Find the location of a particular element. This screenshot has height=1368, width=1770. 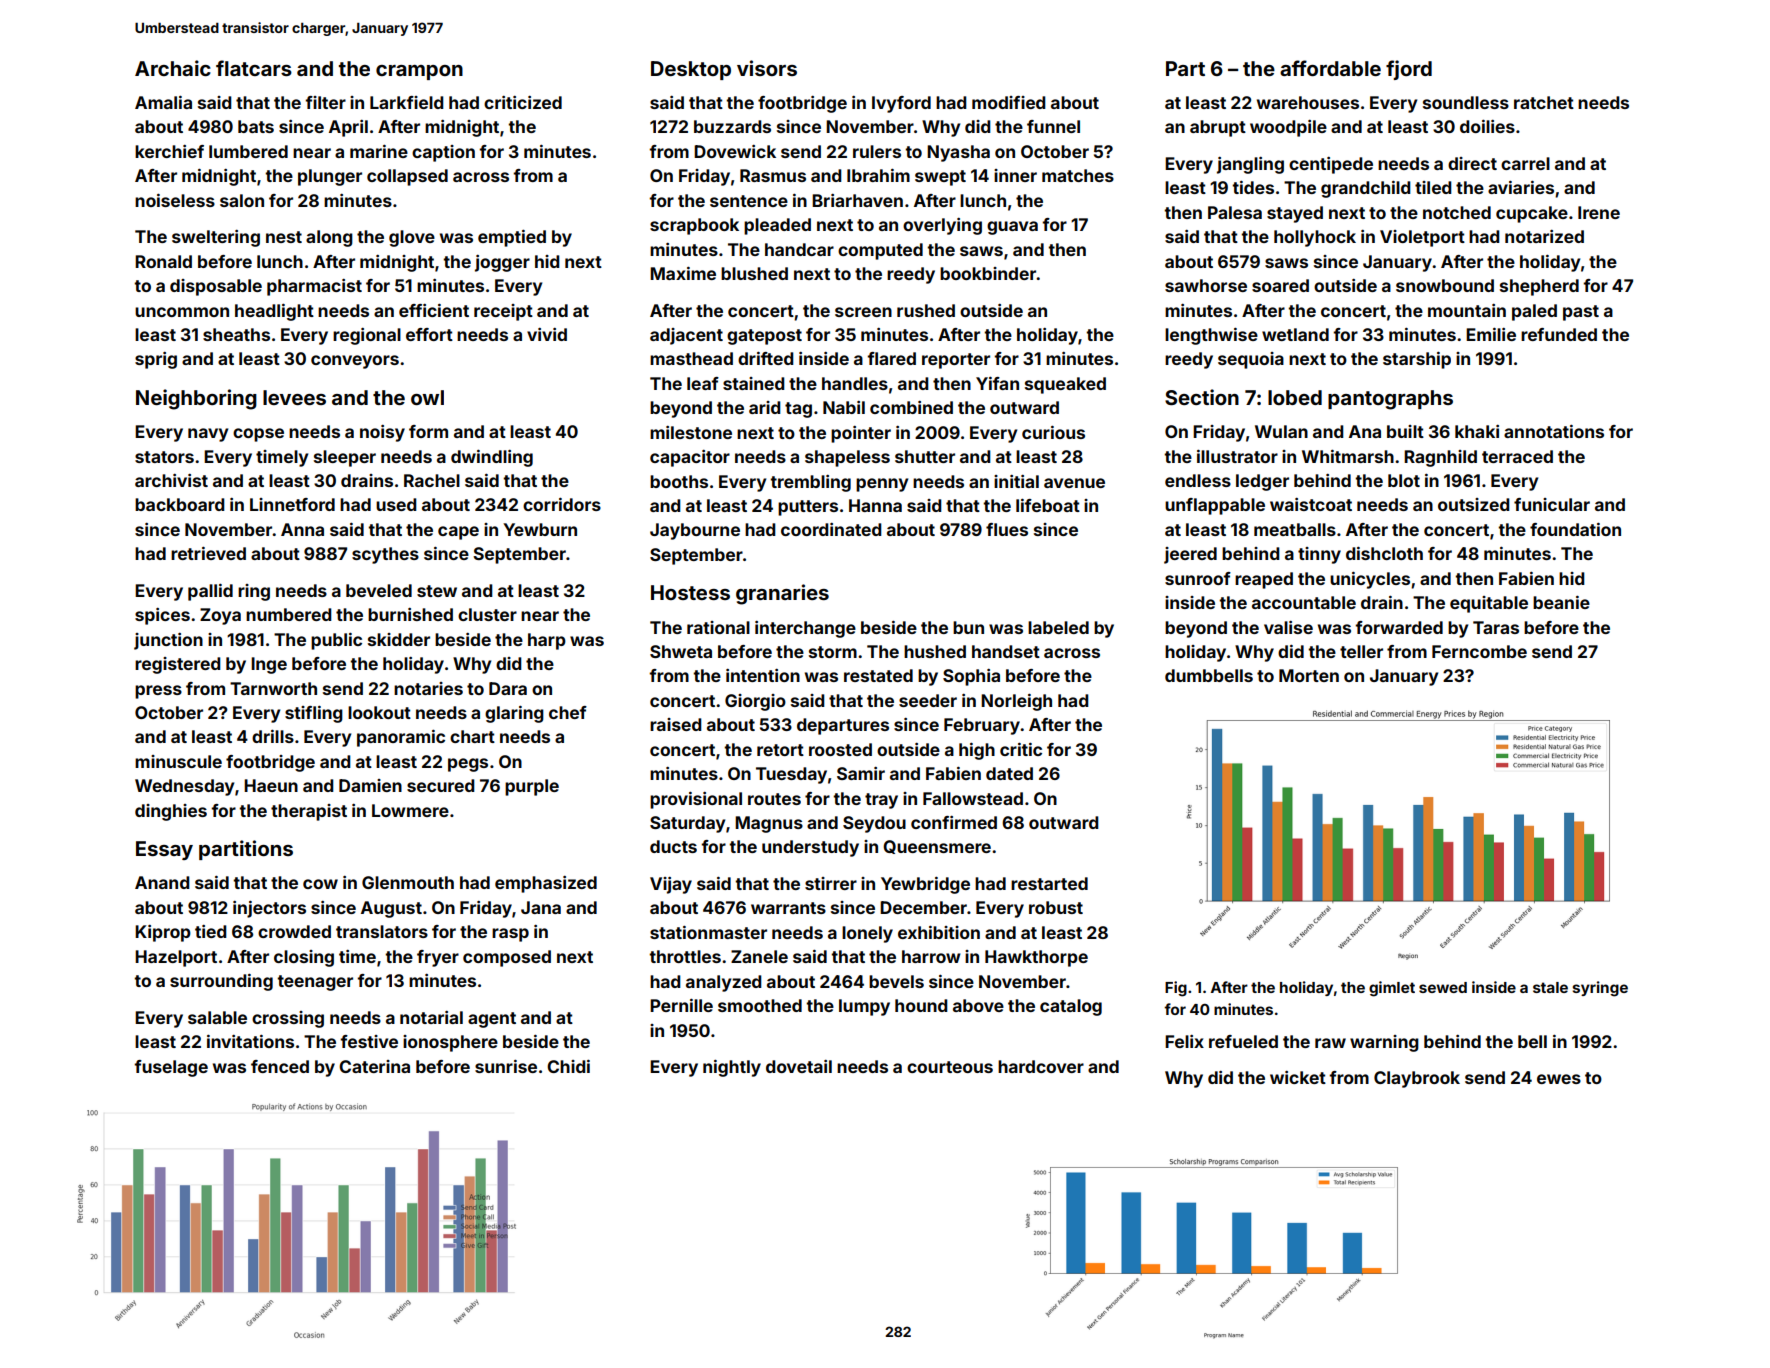

fuselage is located at coordinates (171, 1068).
